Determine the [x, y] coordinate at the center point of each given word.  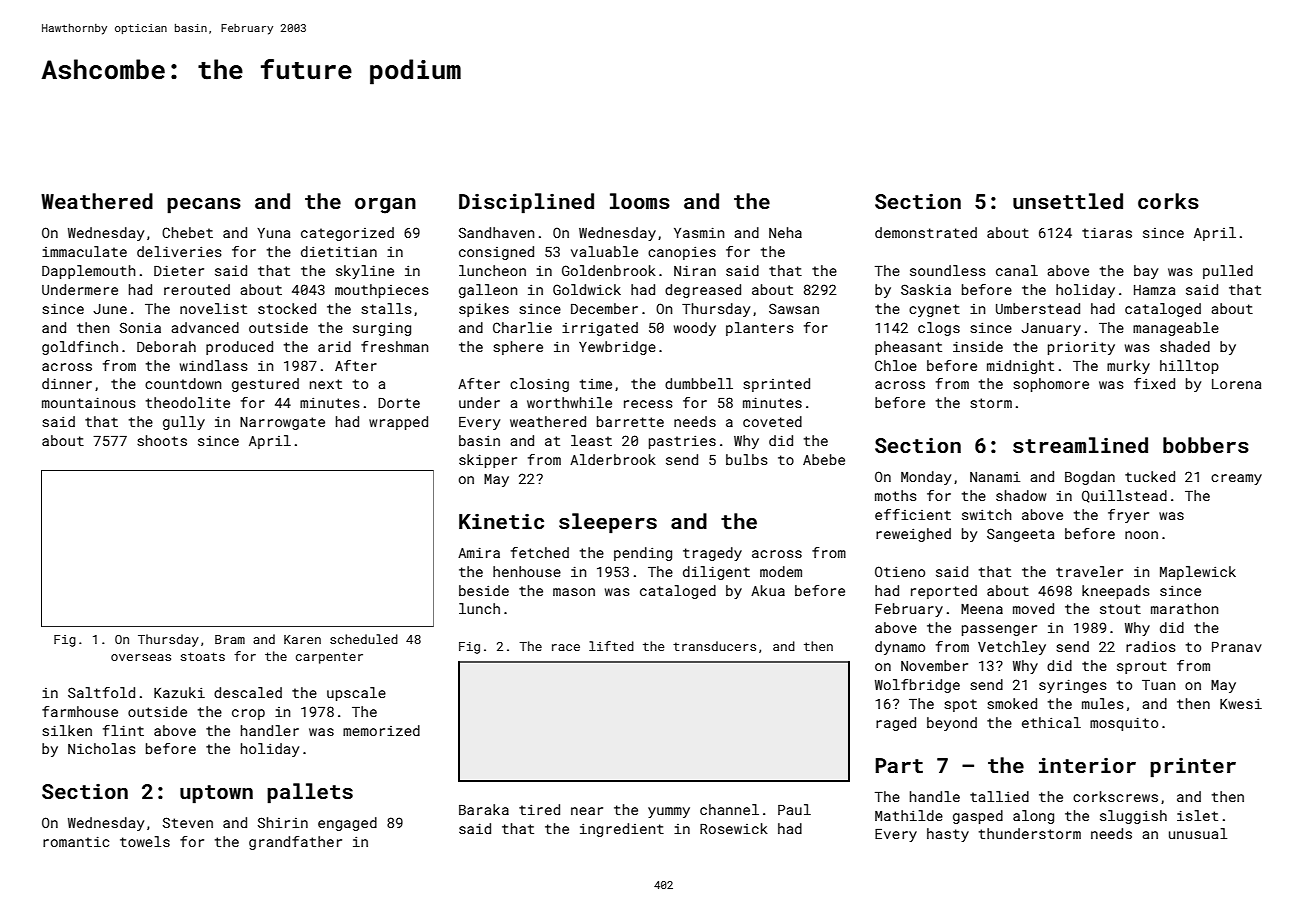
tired [539, 809]
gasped [978, 817]
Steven [188, 822]
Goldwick [587, 289]
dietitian [339, 251]
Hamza [1154, 290]
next [326, 384]
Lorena [1236, 384]
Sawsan [794, 308]
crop [248, 714]
